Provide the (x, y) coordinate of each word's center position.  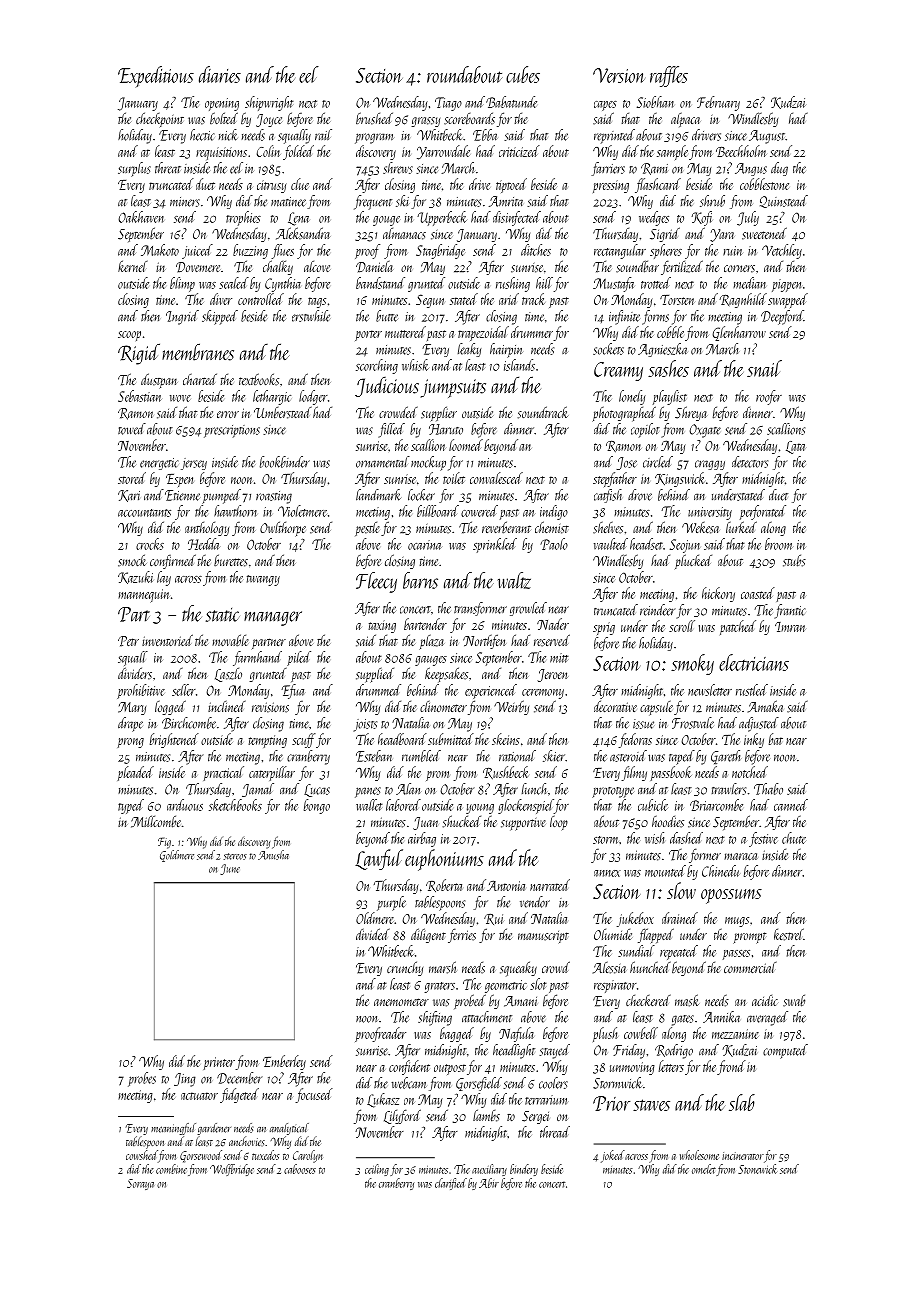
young (480, 809)
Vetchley (782, 251)
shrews (398, 168)
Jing (185, 1080)
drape (130, 724)
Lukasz (383, 1100)
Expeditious (156, 76)
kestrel (789, 934)
